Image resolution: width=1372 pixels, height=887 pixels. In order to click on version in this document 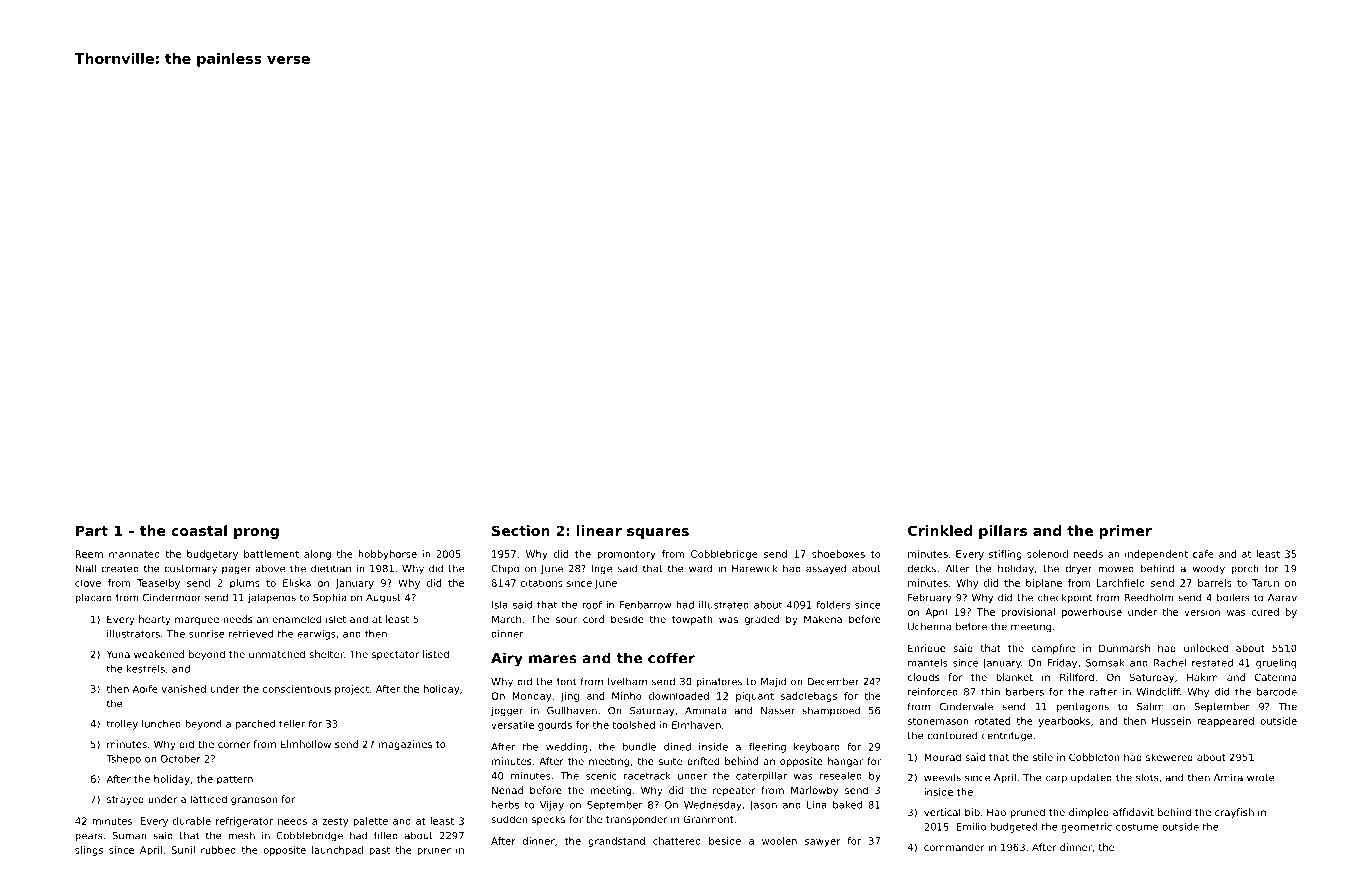, I will do `click(1202, 612)`.
